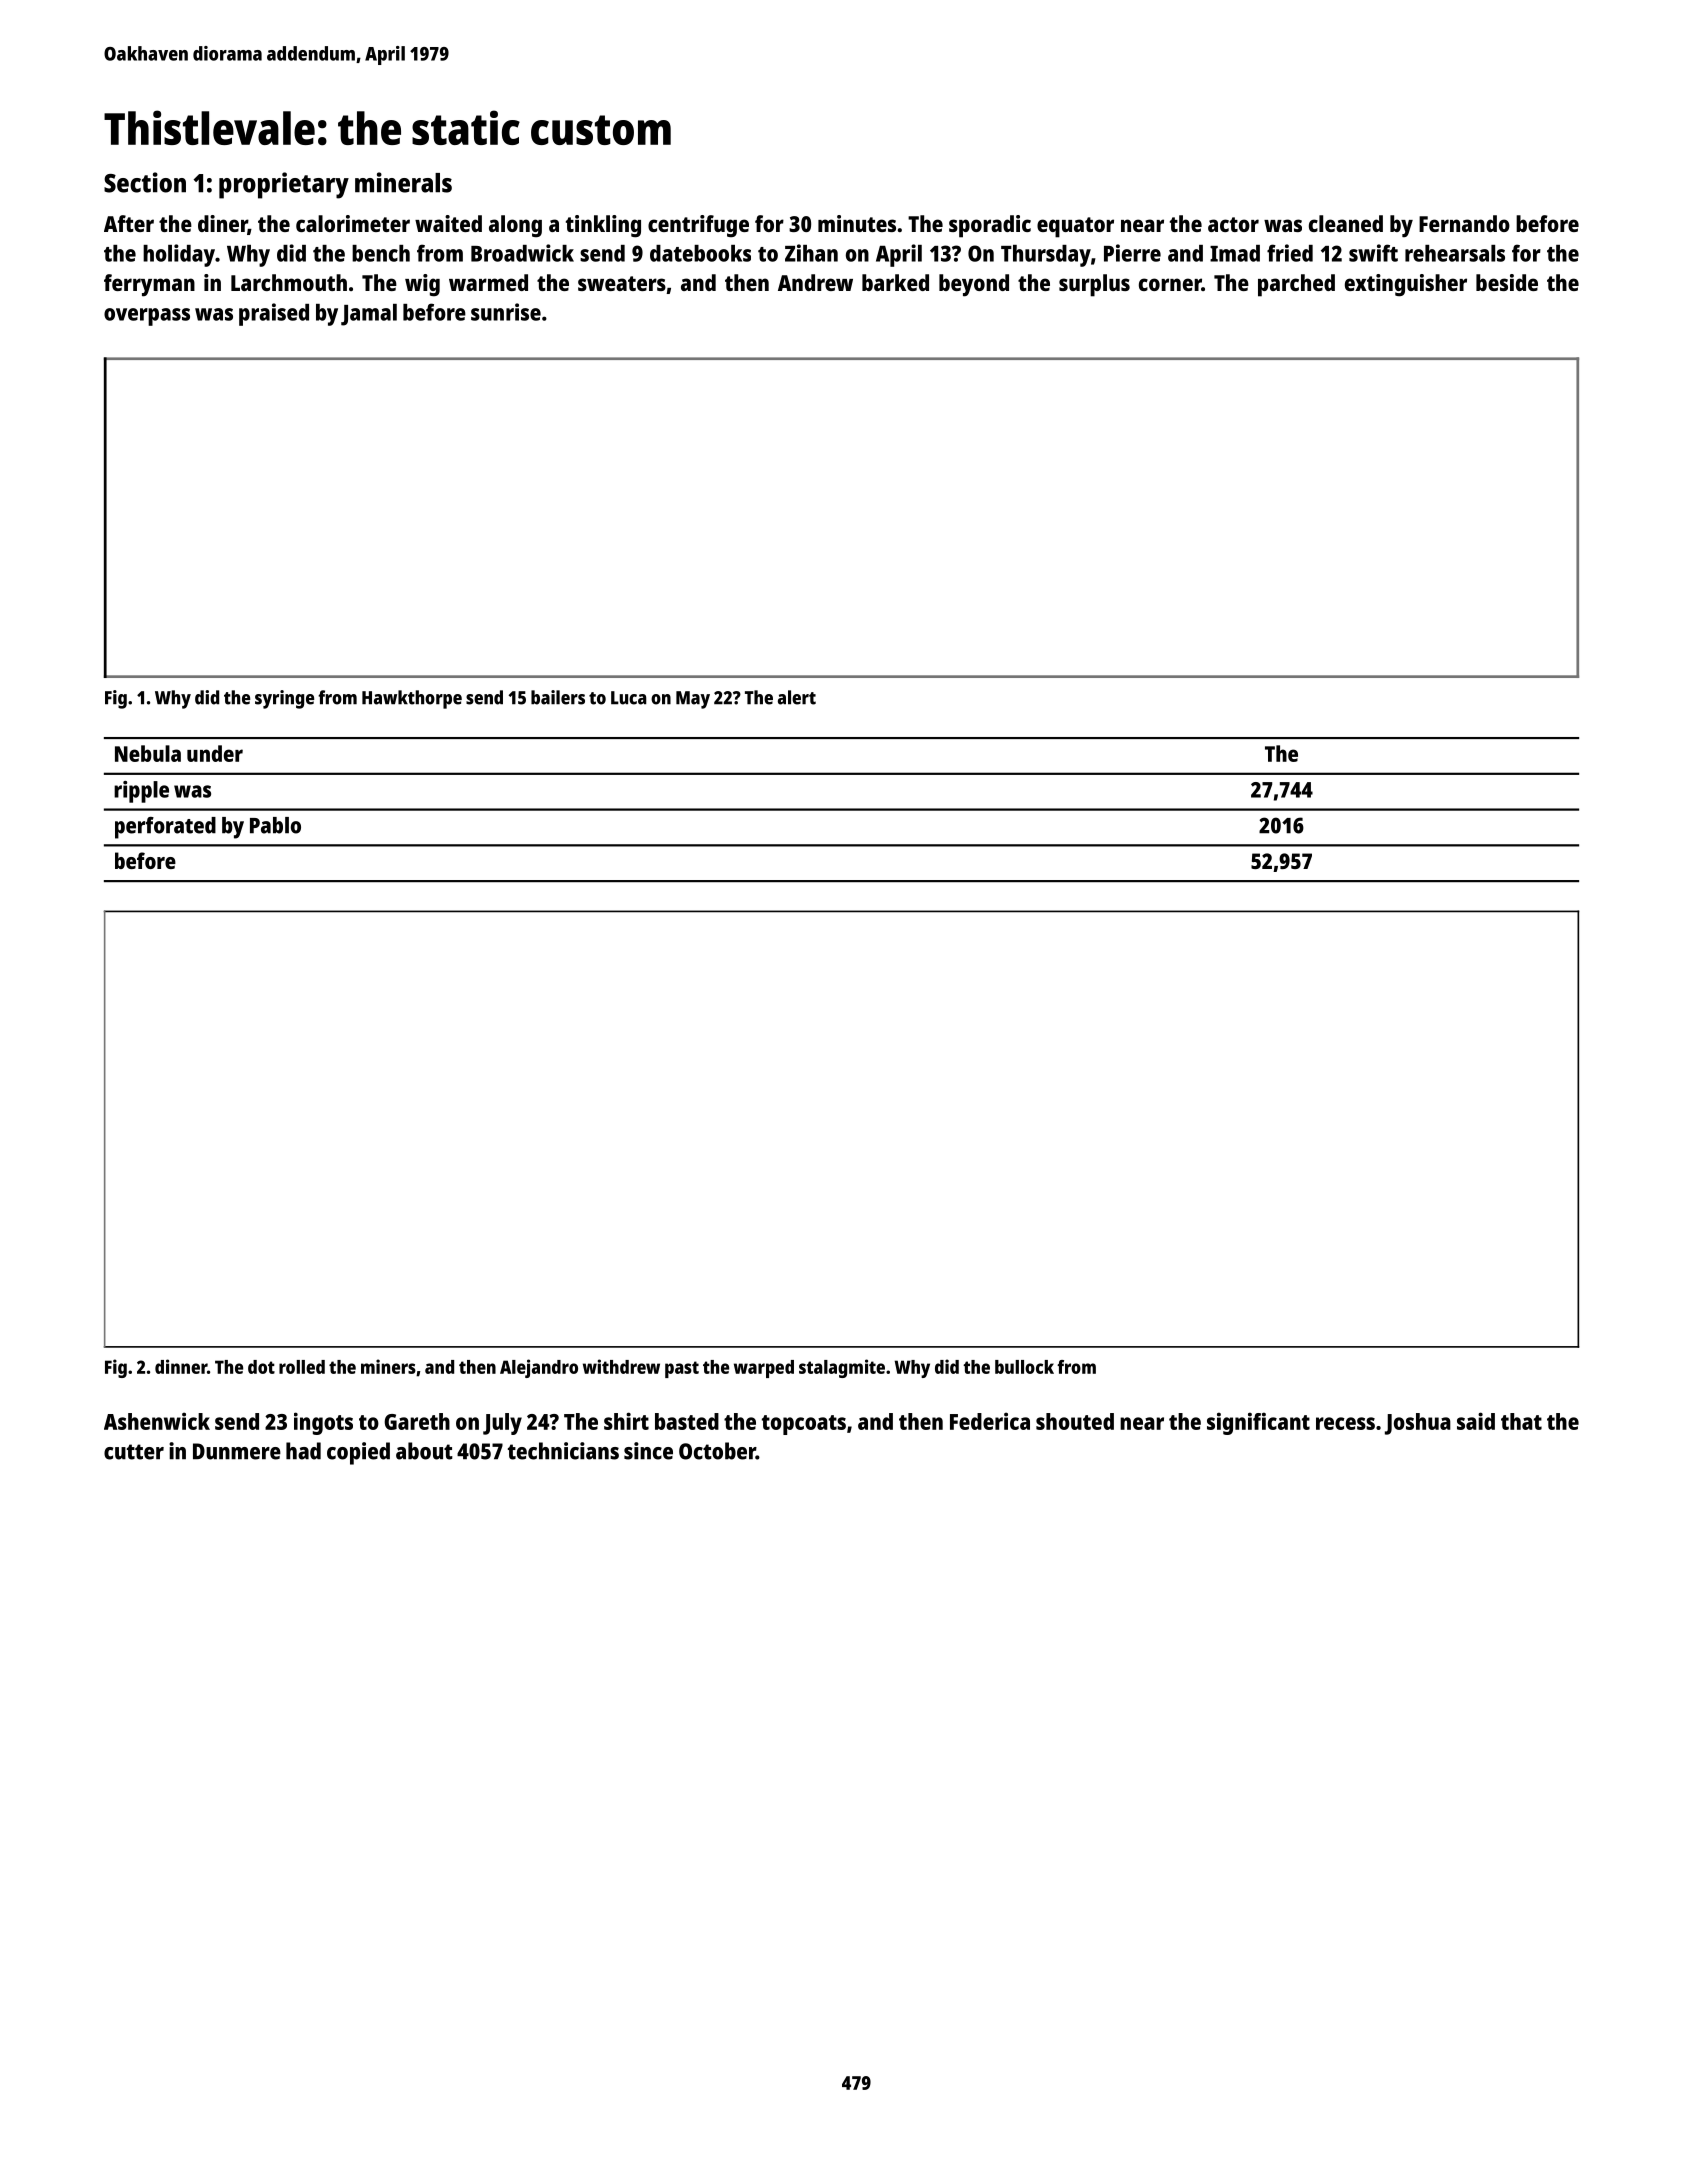 The image size is (1683, 2178). I want to click on syringe, so click(284, 699).
